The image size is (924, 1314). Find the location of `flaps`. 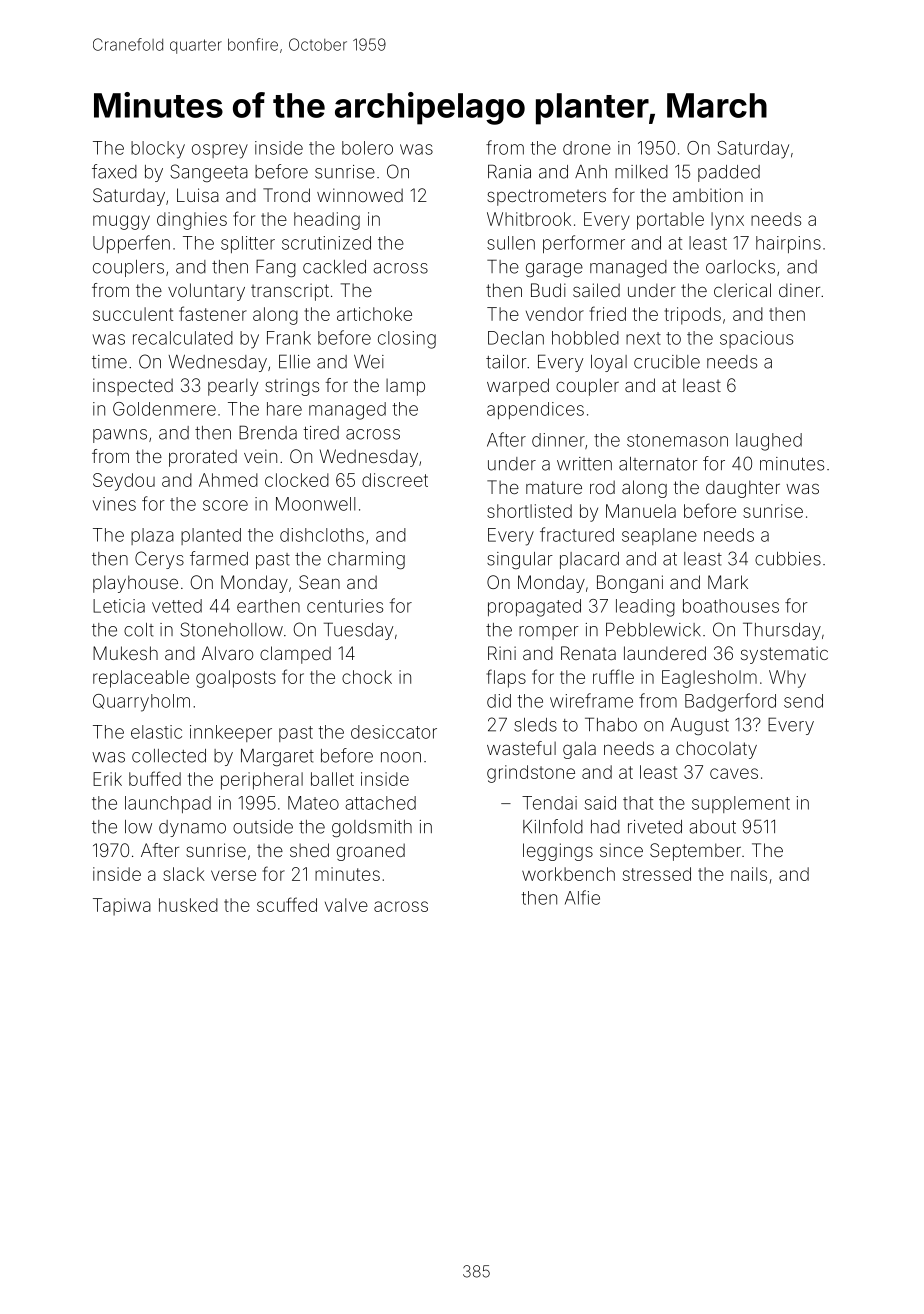

flaps is located at coordinates (506, 678).
